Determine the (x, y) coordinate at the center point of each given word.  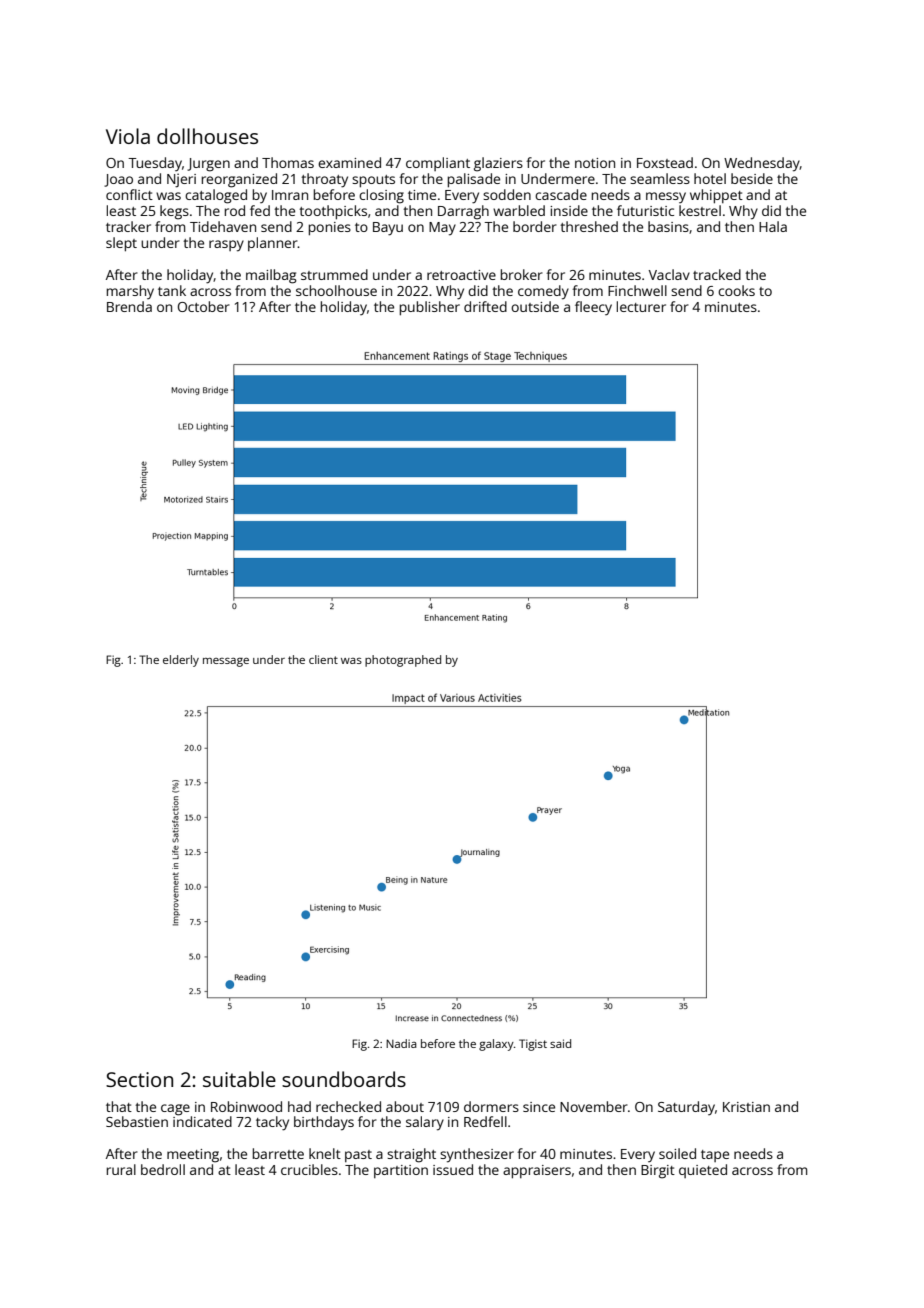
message (226, 662)
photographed (403, 661)
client (323, 659)
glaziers (498, 164)
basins (668, 226)
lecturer (641, 306)
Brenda (129, 306)
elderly (181, 661)
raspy (226, 246)
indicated (202, 1121)
